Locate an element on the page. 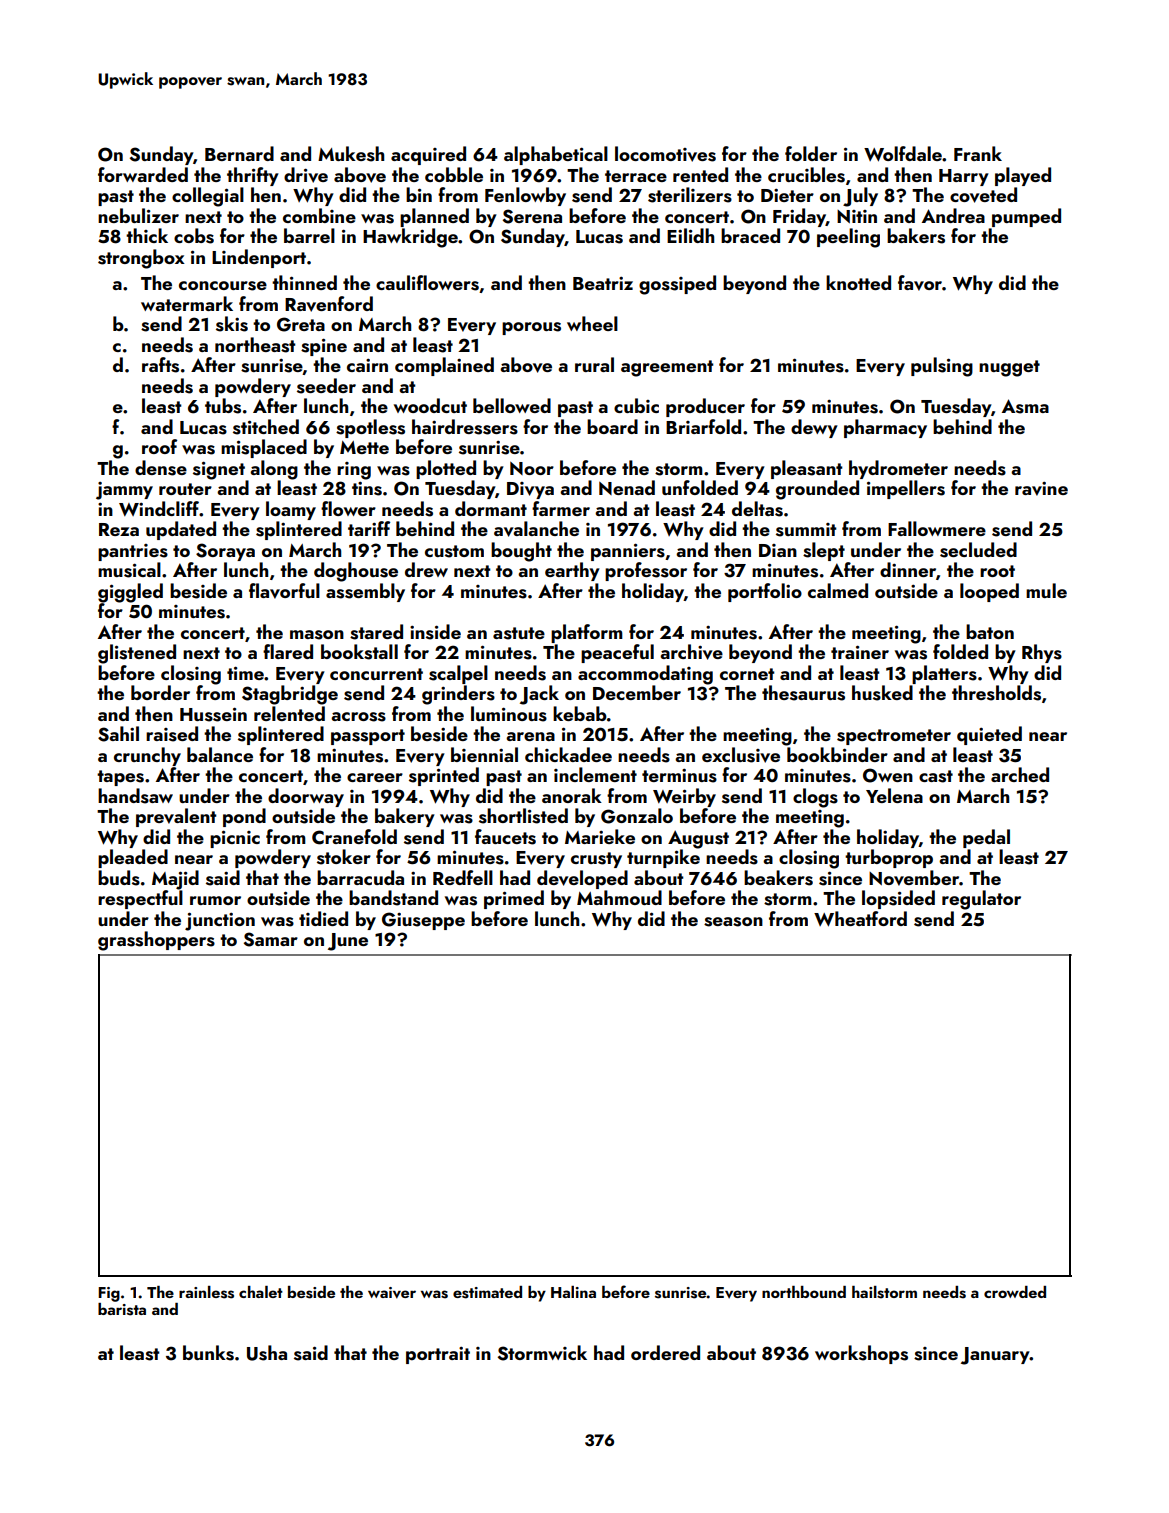  forwarded is located at coordinates (143, 174).
